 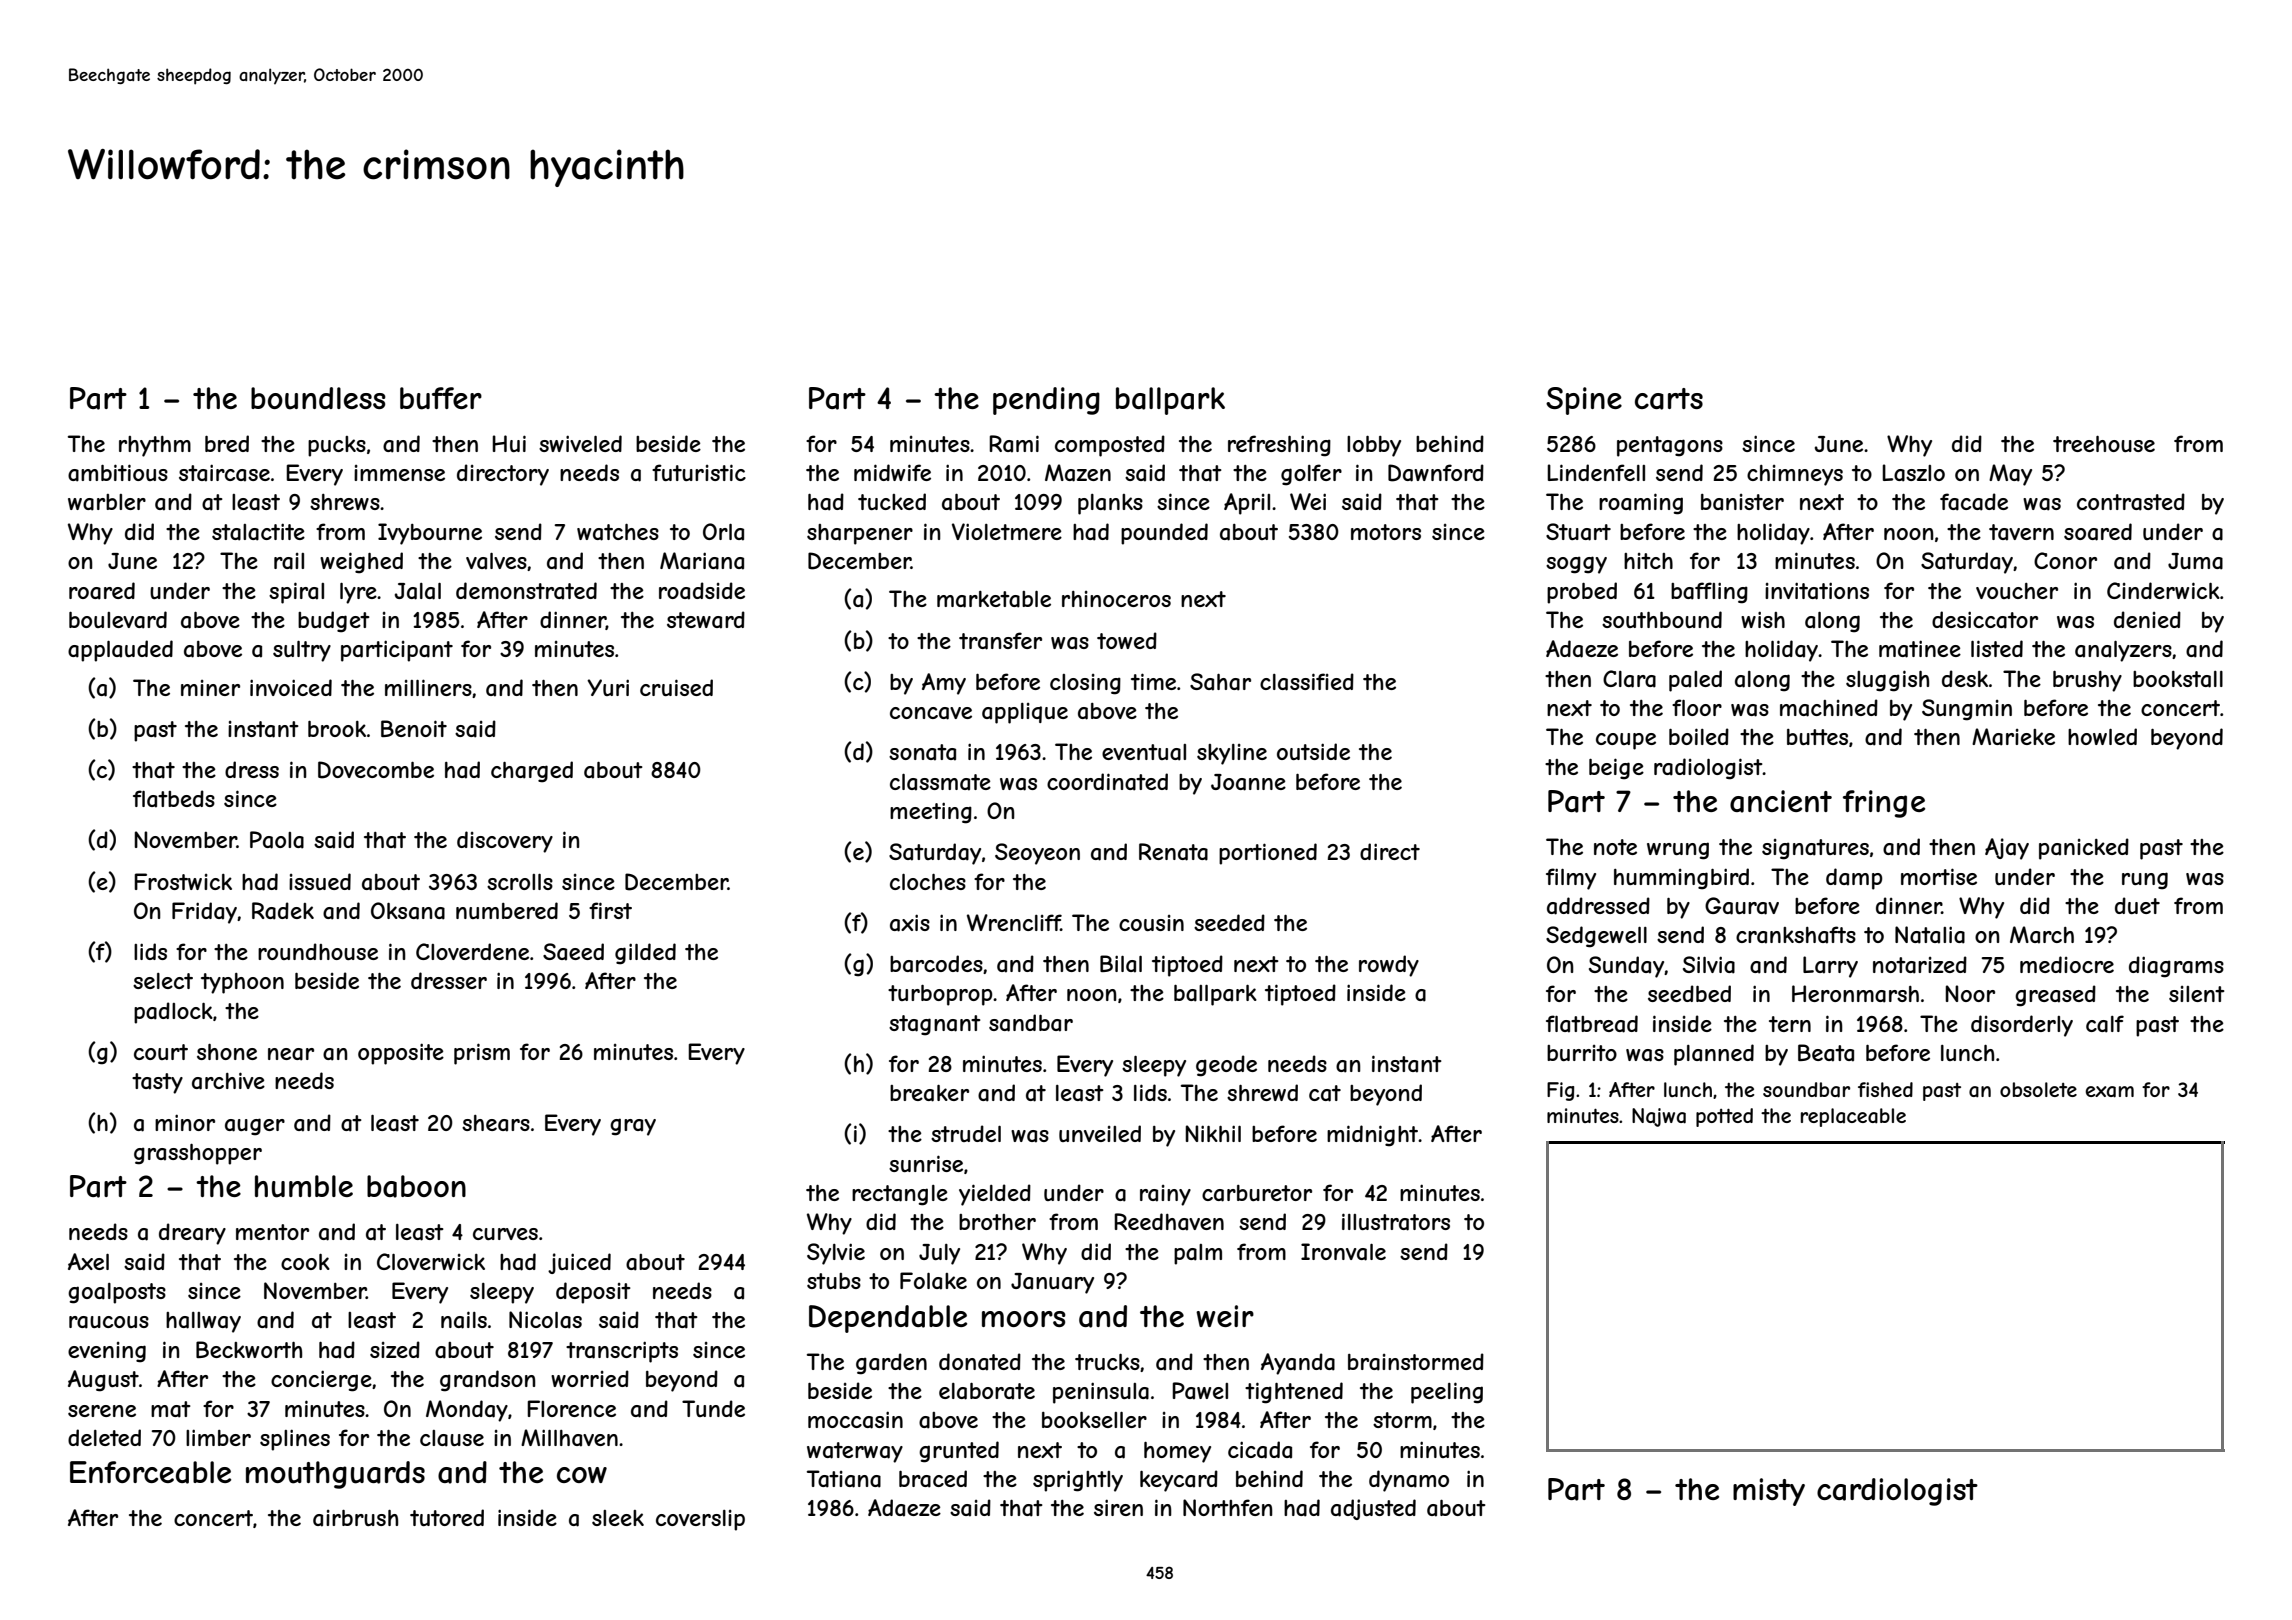 I want to click on seeded, so click(x=1229, y=922).
